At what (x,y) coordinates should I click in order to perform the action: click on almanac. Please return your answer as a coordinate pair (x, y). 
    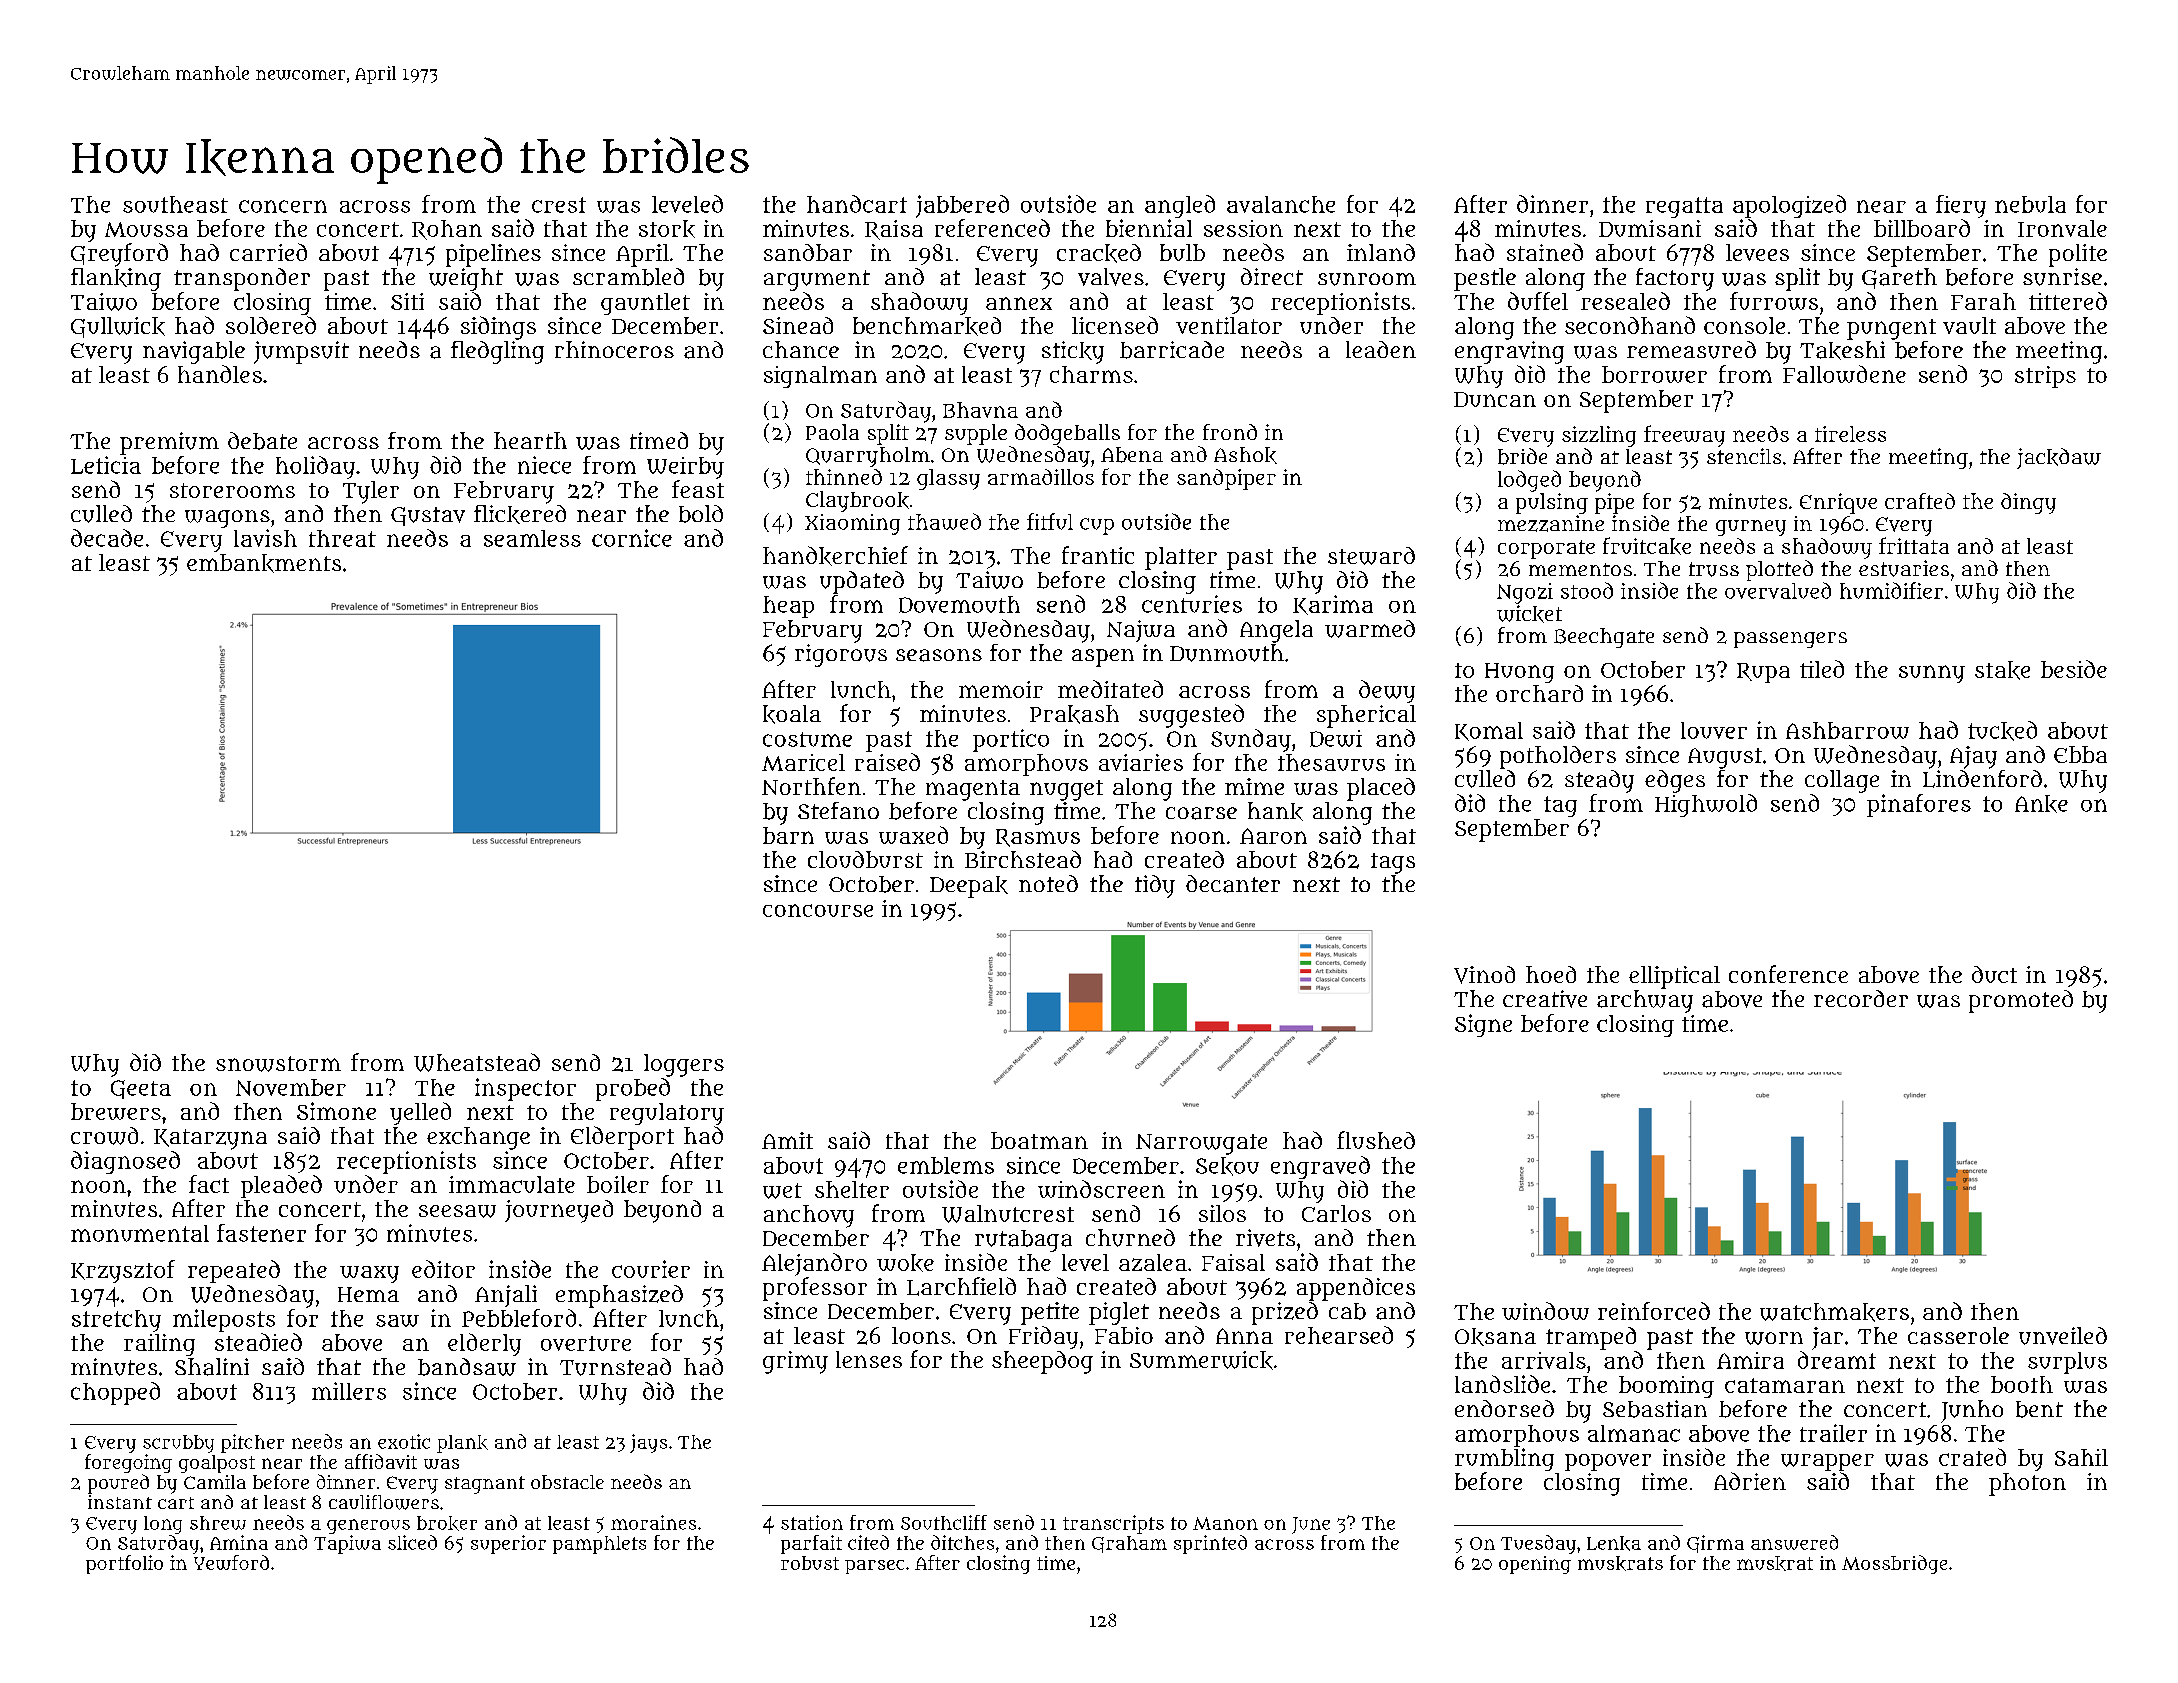
    Looking at the image, I should click on (1634, 1433).
